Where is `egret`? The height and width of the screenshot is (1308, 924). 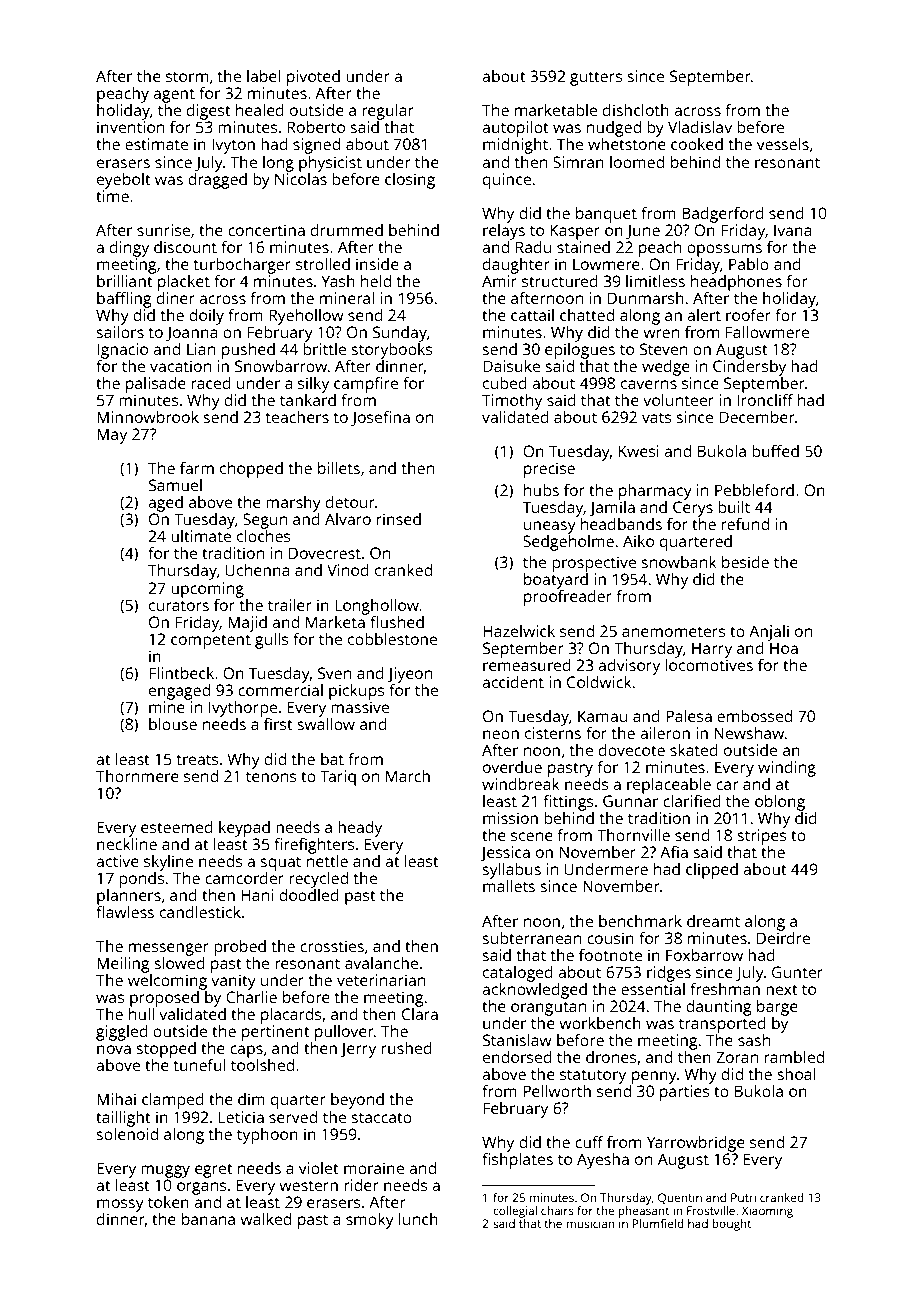
egret is located at coordinates (214, 1170).
